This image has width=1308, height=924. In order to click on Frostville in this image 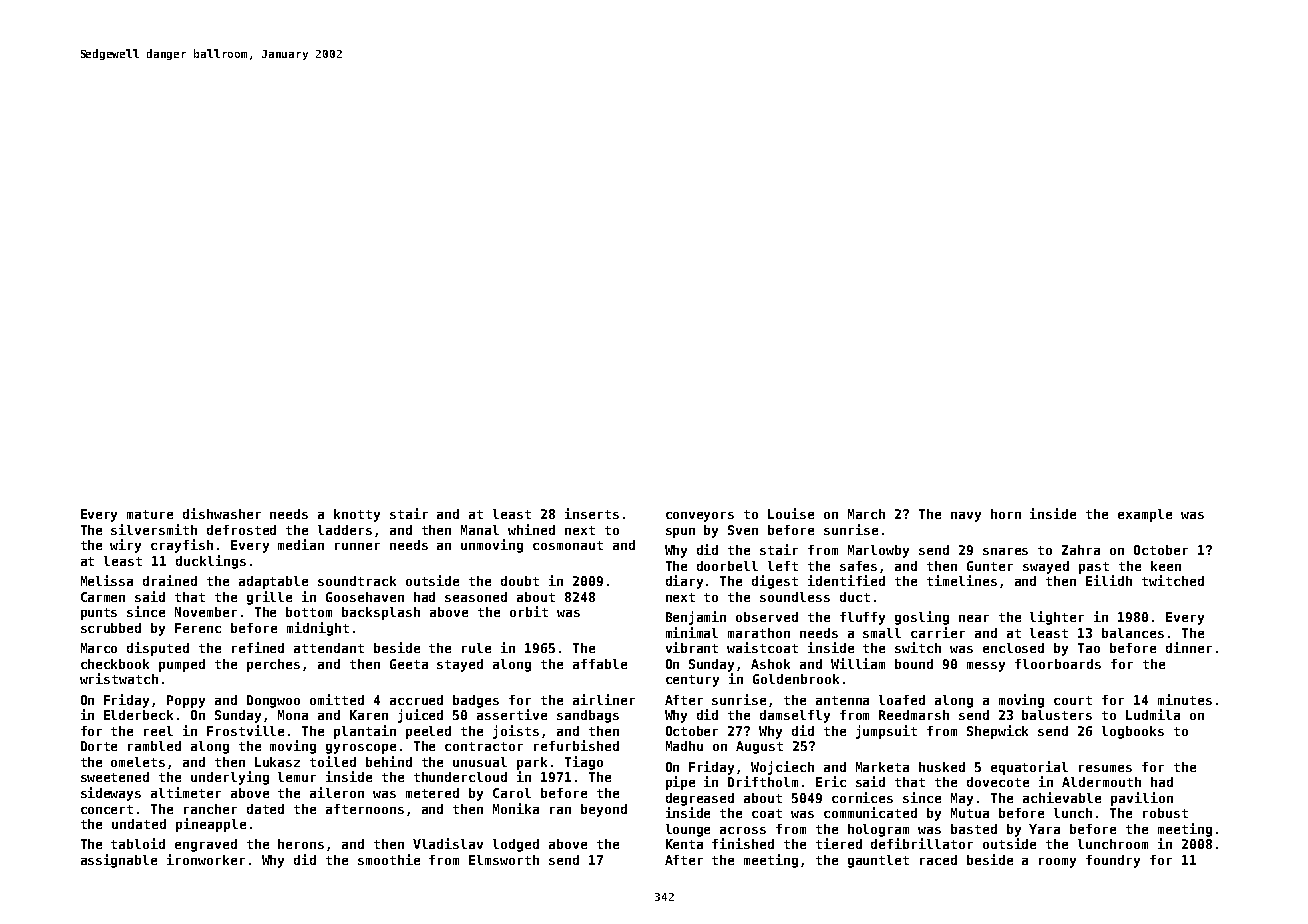, I will do `click(245, 730)`.
